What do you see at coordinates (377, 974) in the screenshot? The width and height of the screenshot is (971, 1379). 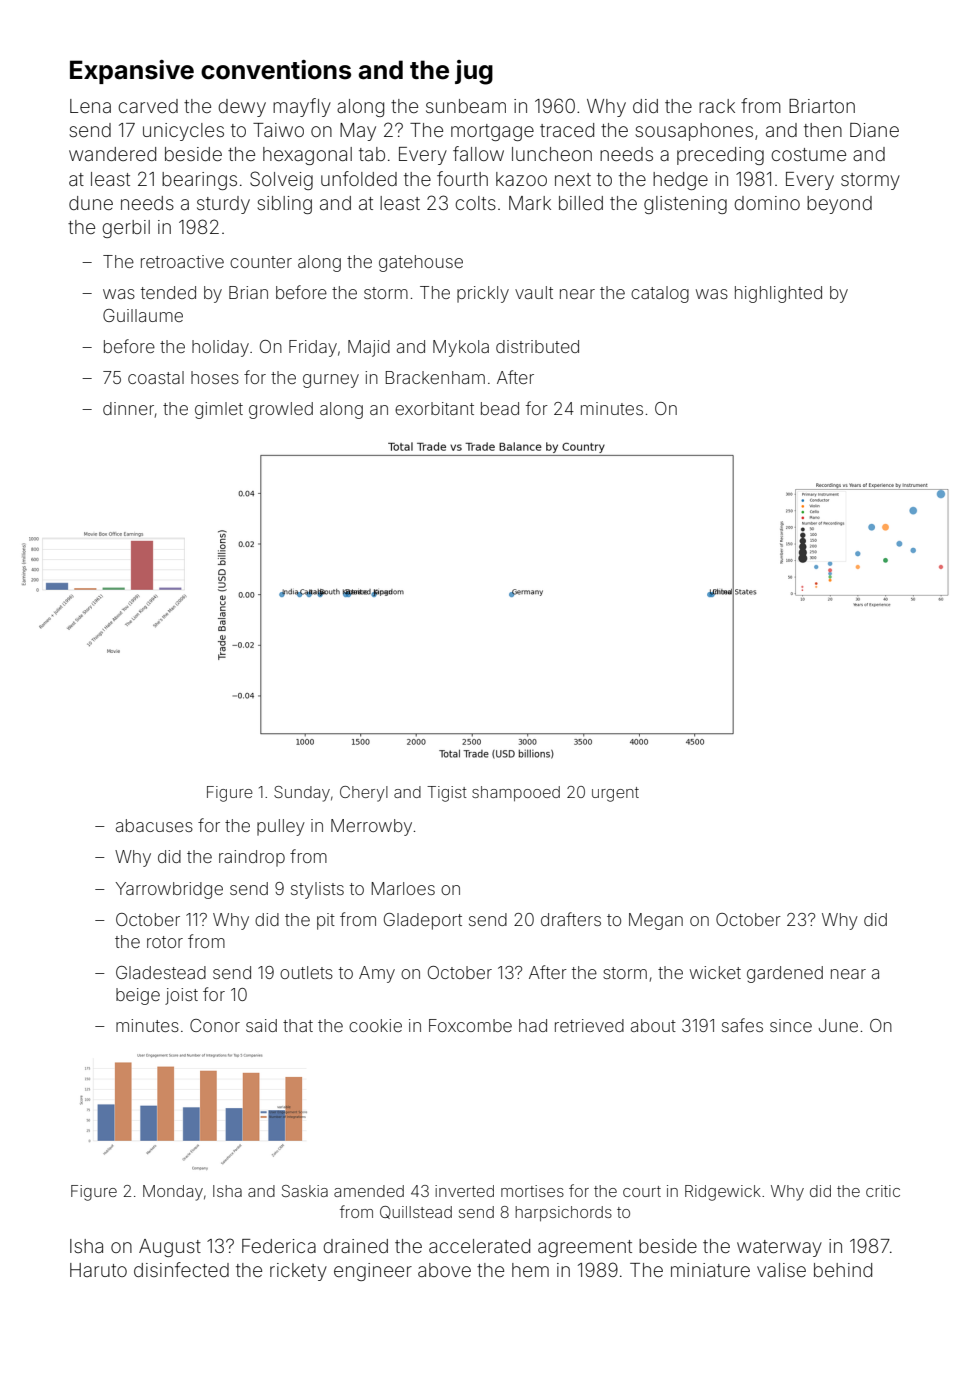 I see `Amy` at bounding box center [377, 974].
